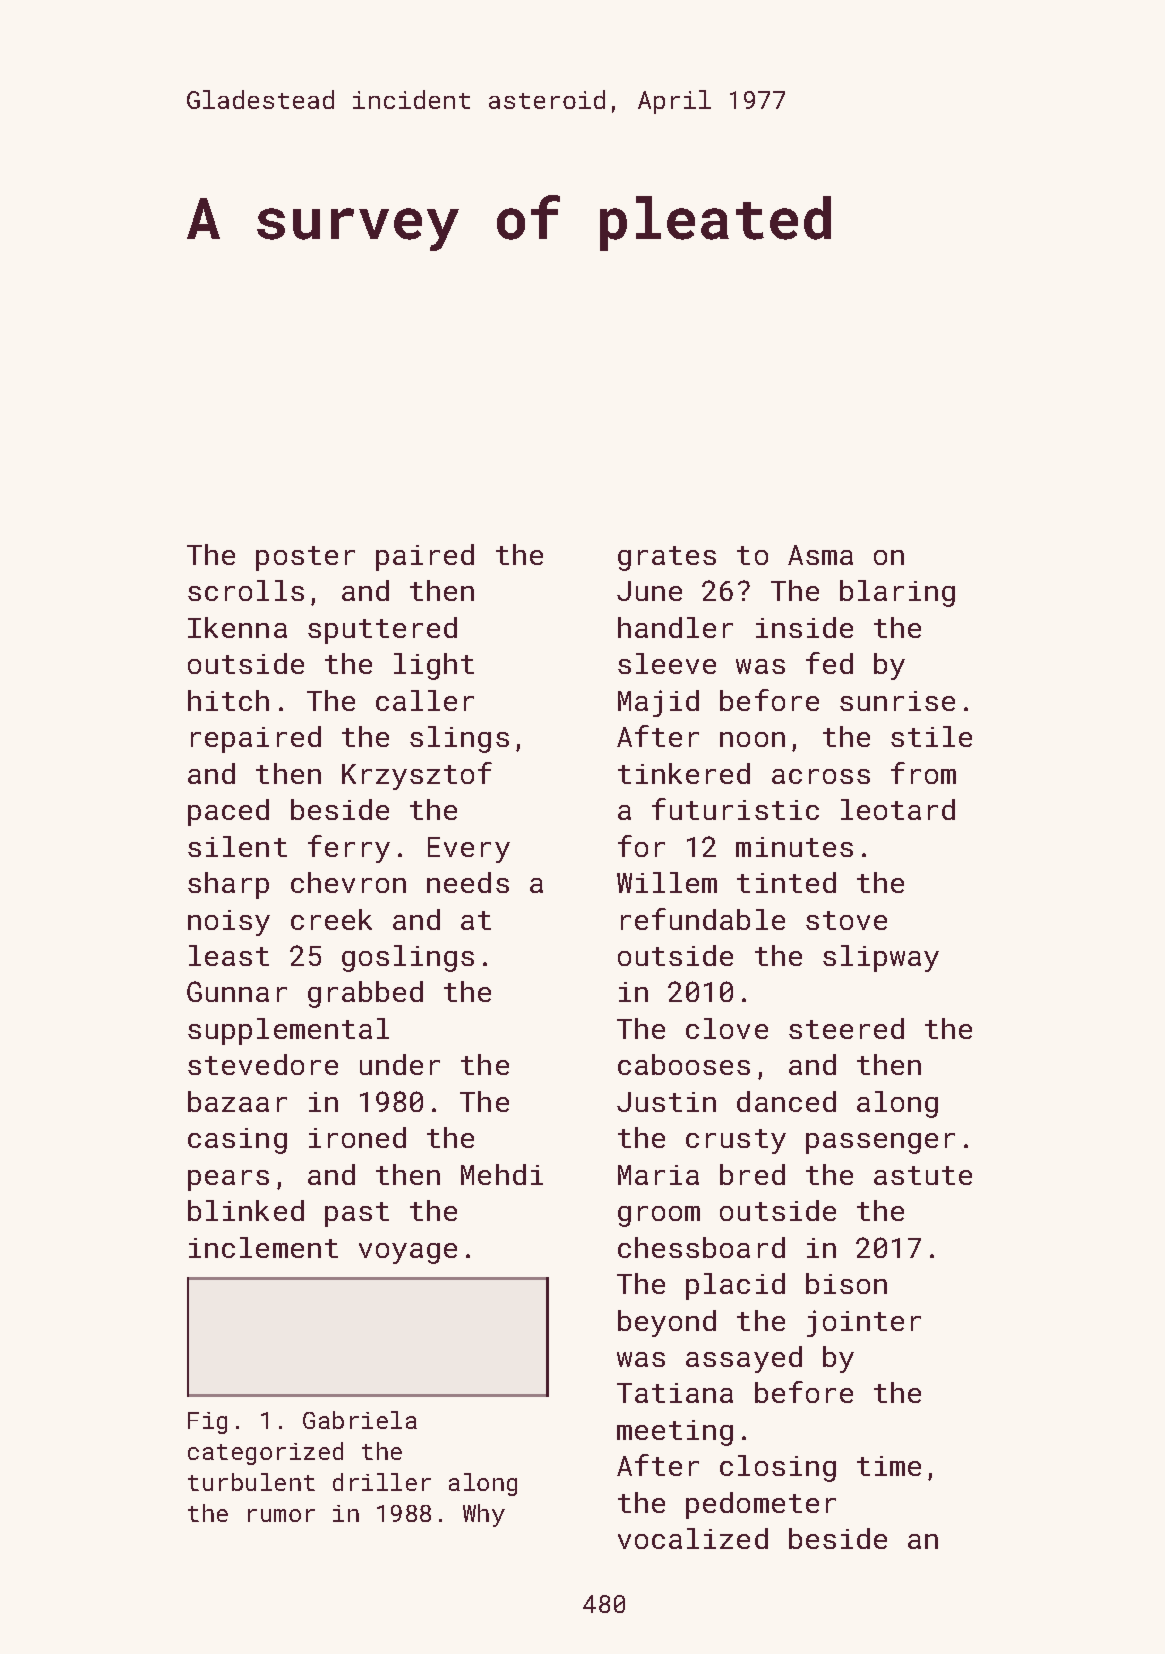 The height and width of the image is (1654, 1165). What do you see at coordinates (923, 1175) in the image?
I see `astute` at bounding box center [923, 1175].
